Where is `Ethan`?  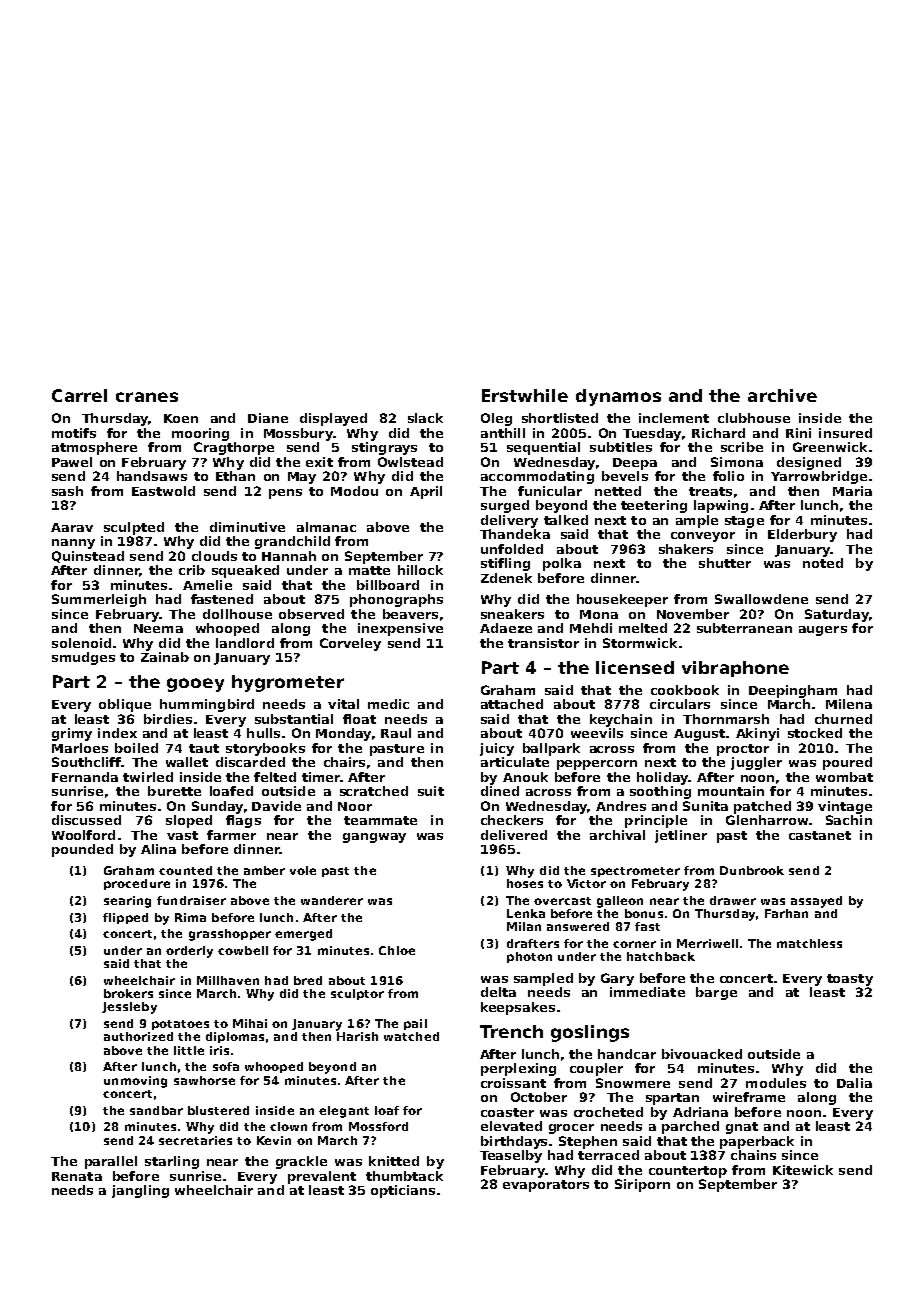 Ethan is located at coordinates (235, 476).
